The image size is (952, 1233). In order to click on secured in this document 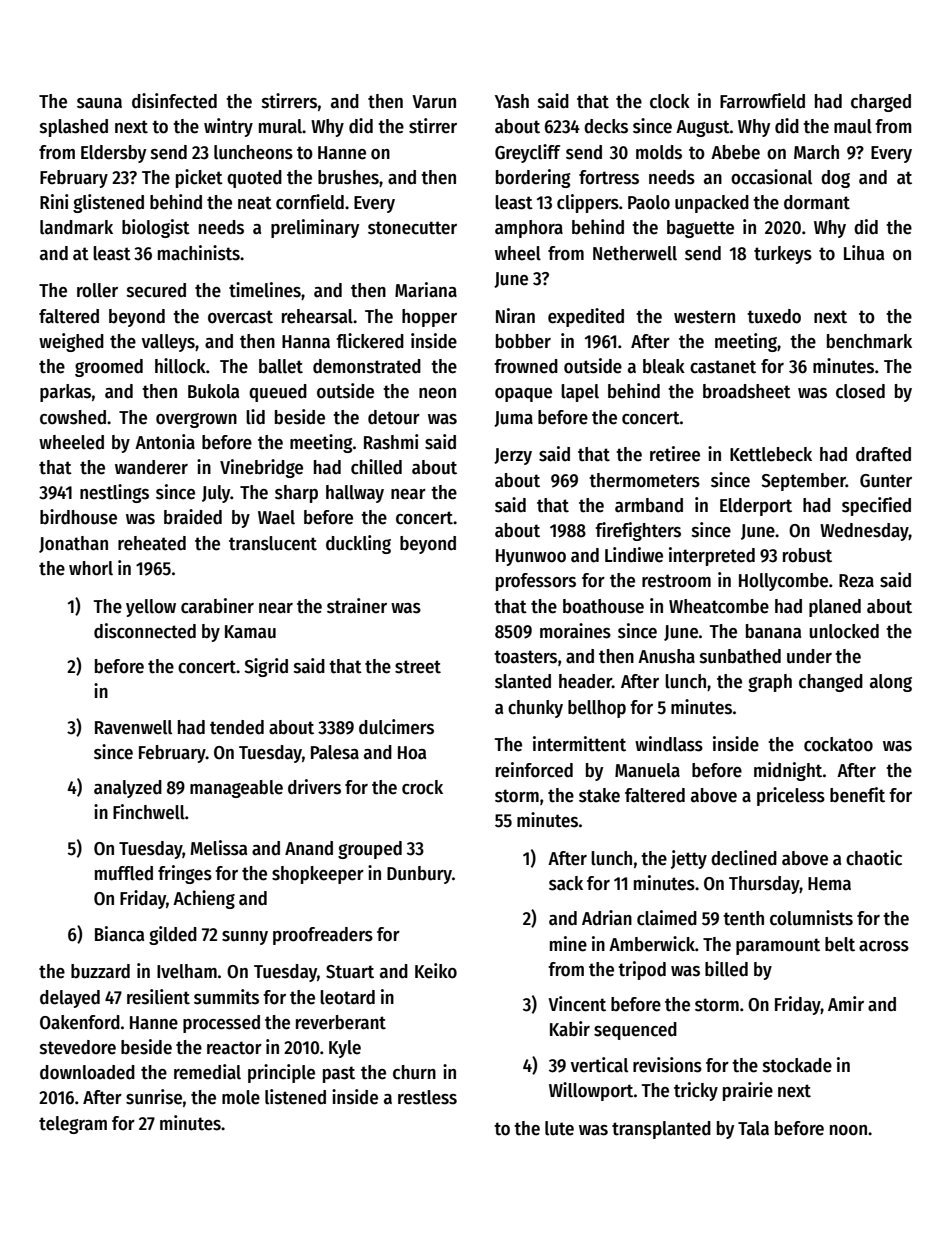, I will do `click(156, 290)`.
